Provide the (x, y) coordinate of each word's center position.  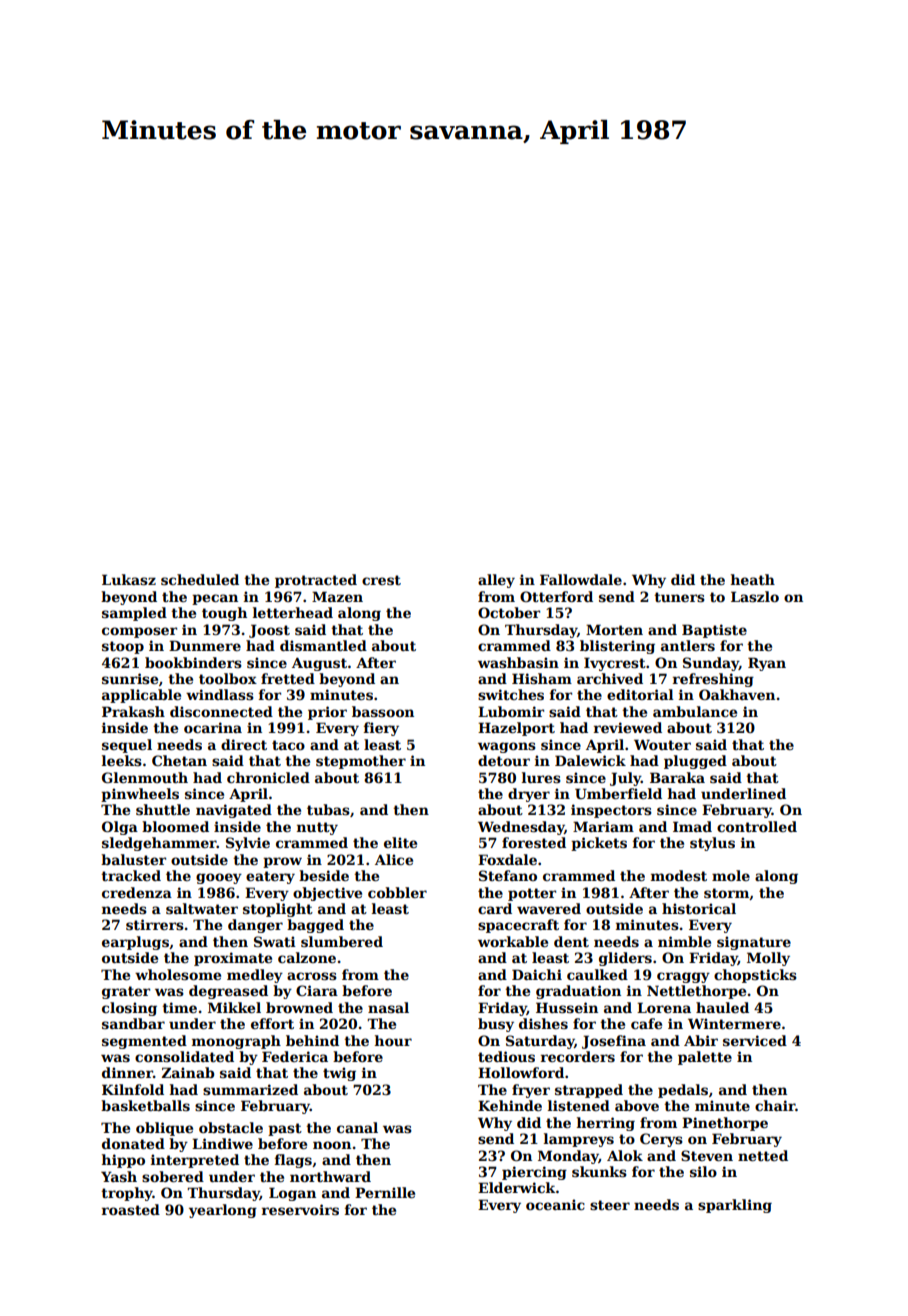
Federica (295, 1056)
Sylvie (248, 844)
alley (496, 581)
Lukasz (129, 579)
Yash (119, 1176)
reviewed (628, 727)
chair (775, 1105)
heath (753, 579)
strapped (589, 1091)
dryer (529, 795)
